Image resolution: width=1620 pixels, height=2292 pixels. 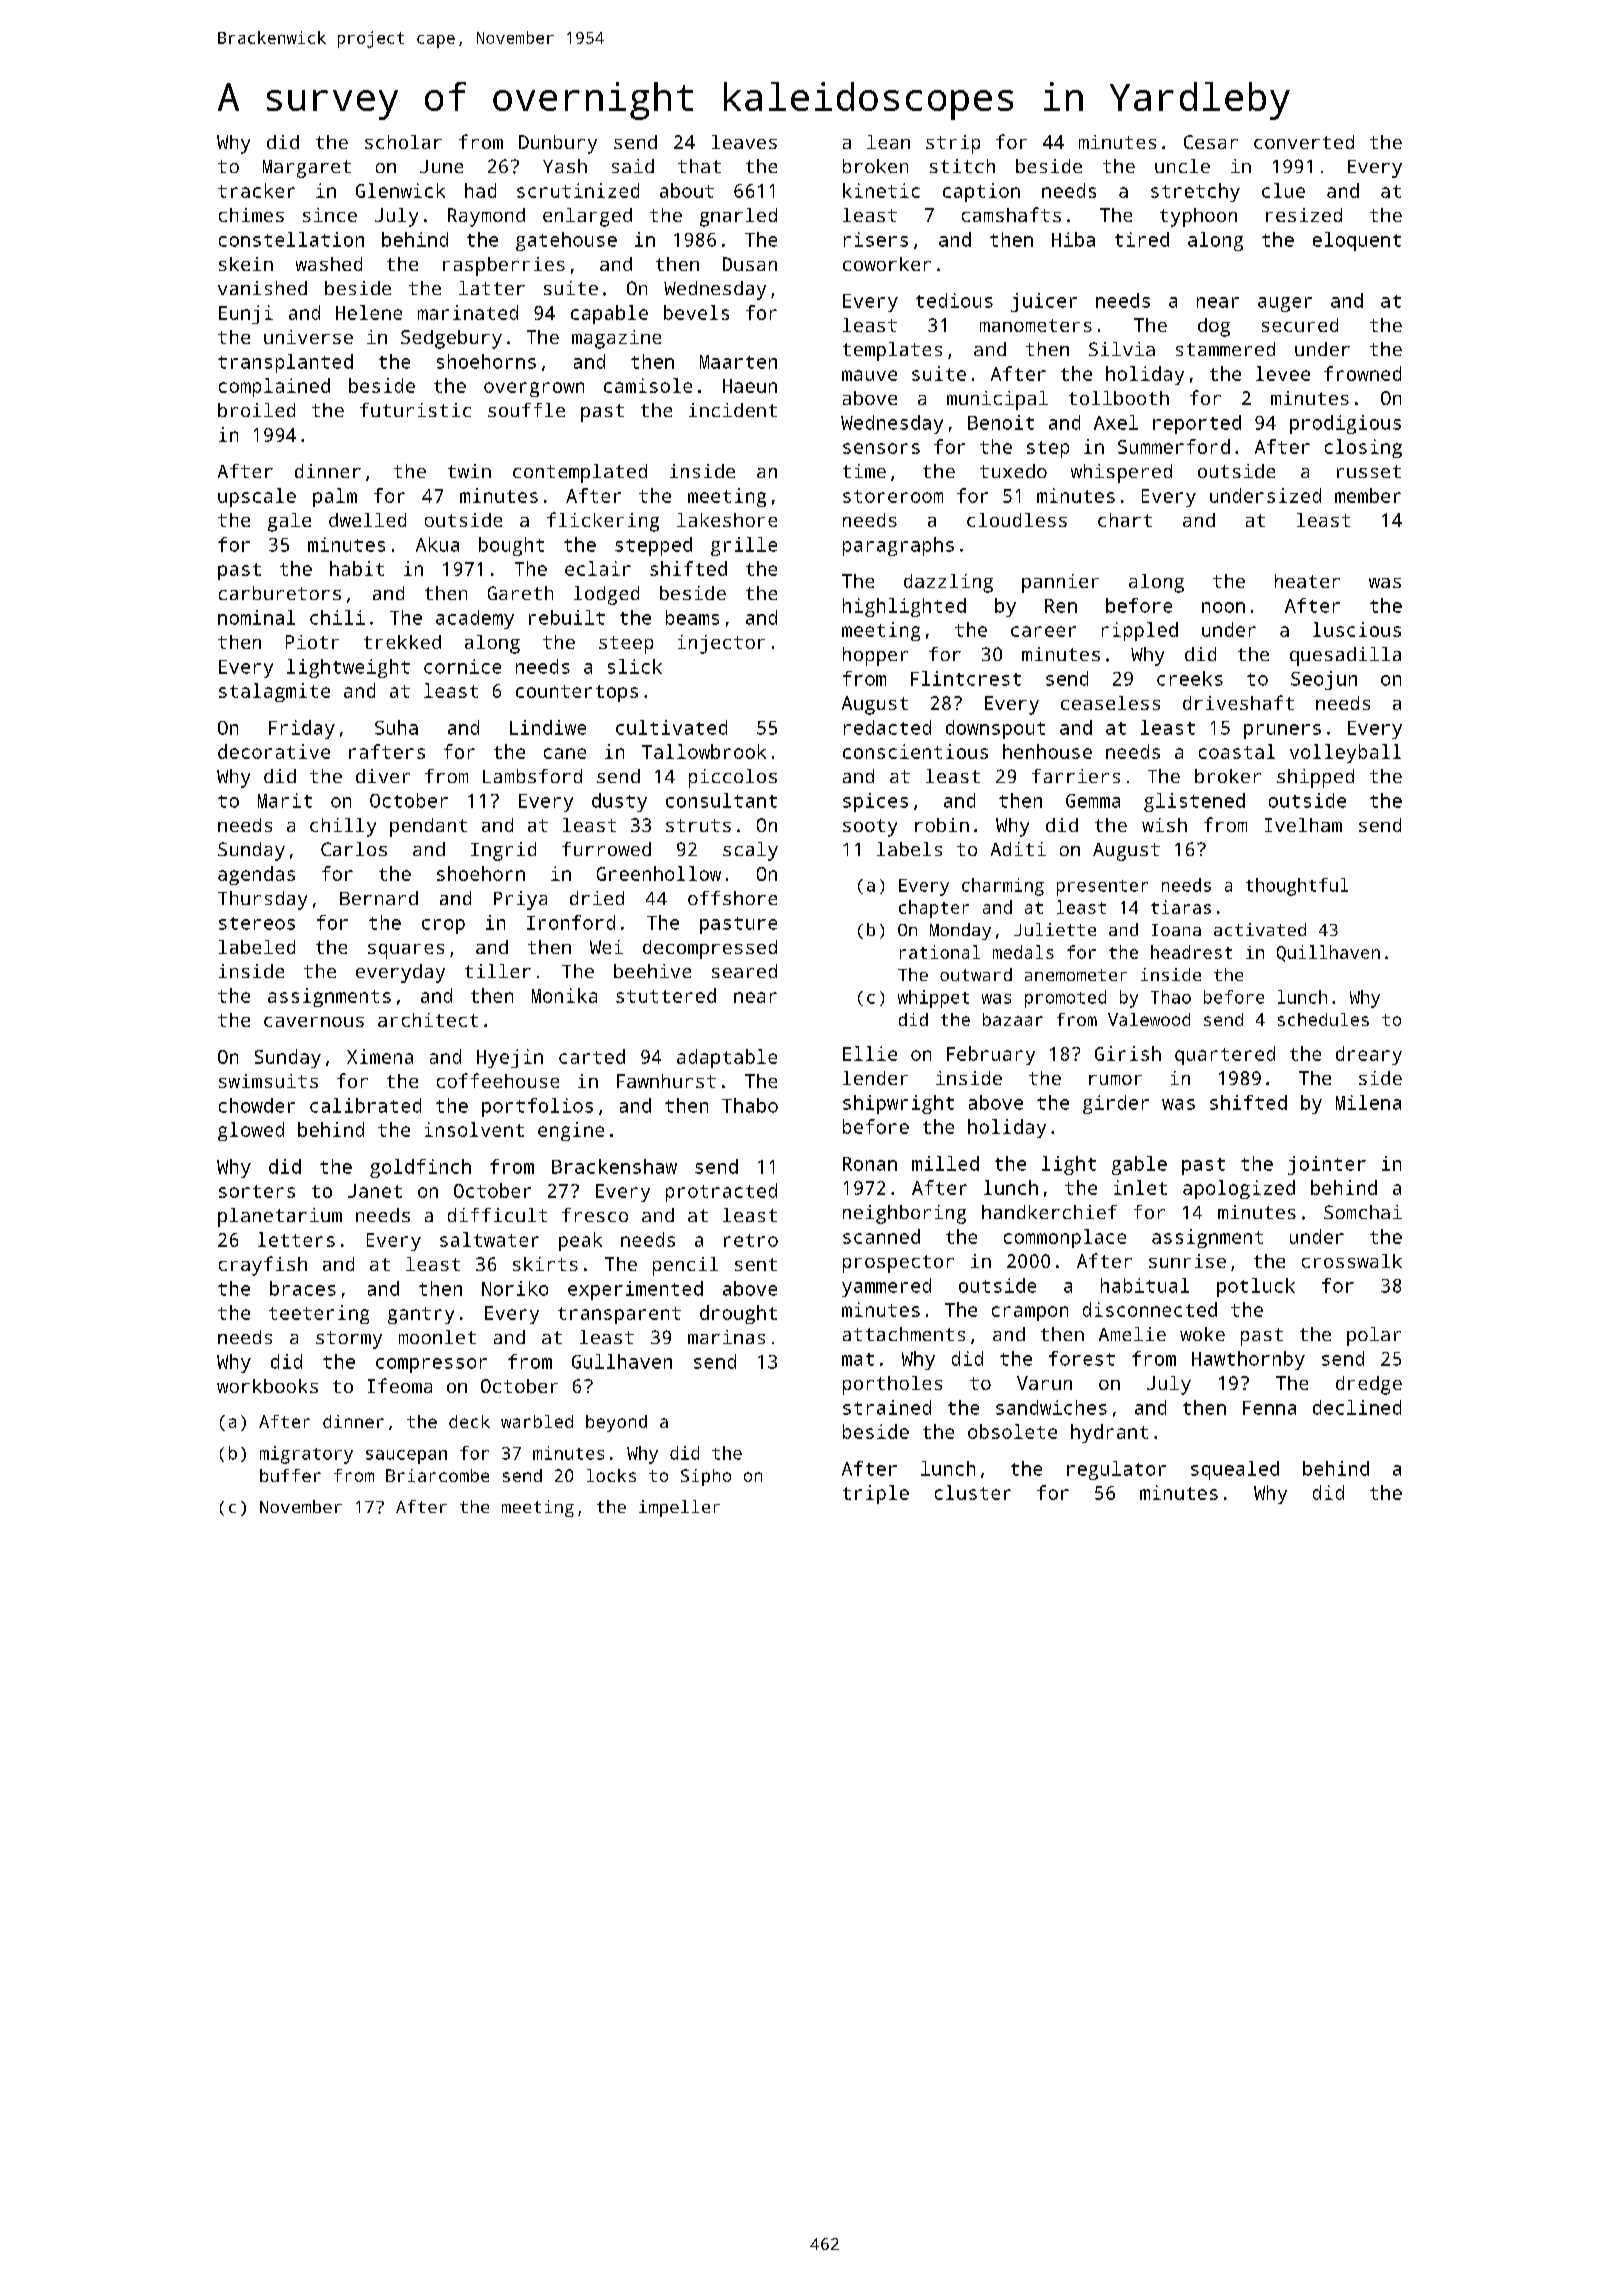 I want to click on eloquent, so click(x=1357, y=241).
